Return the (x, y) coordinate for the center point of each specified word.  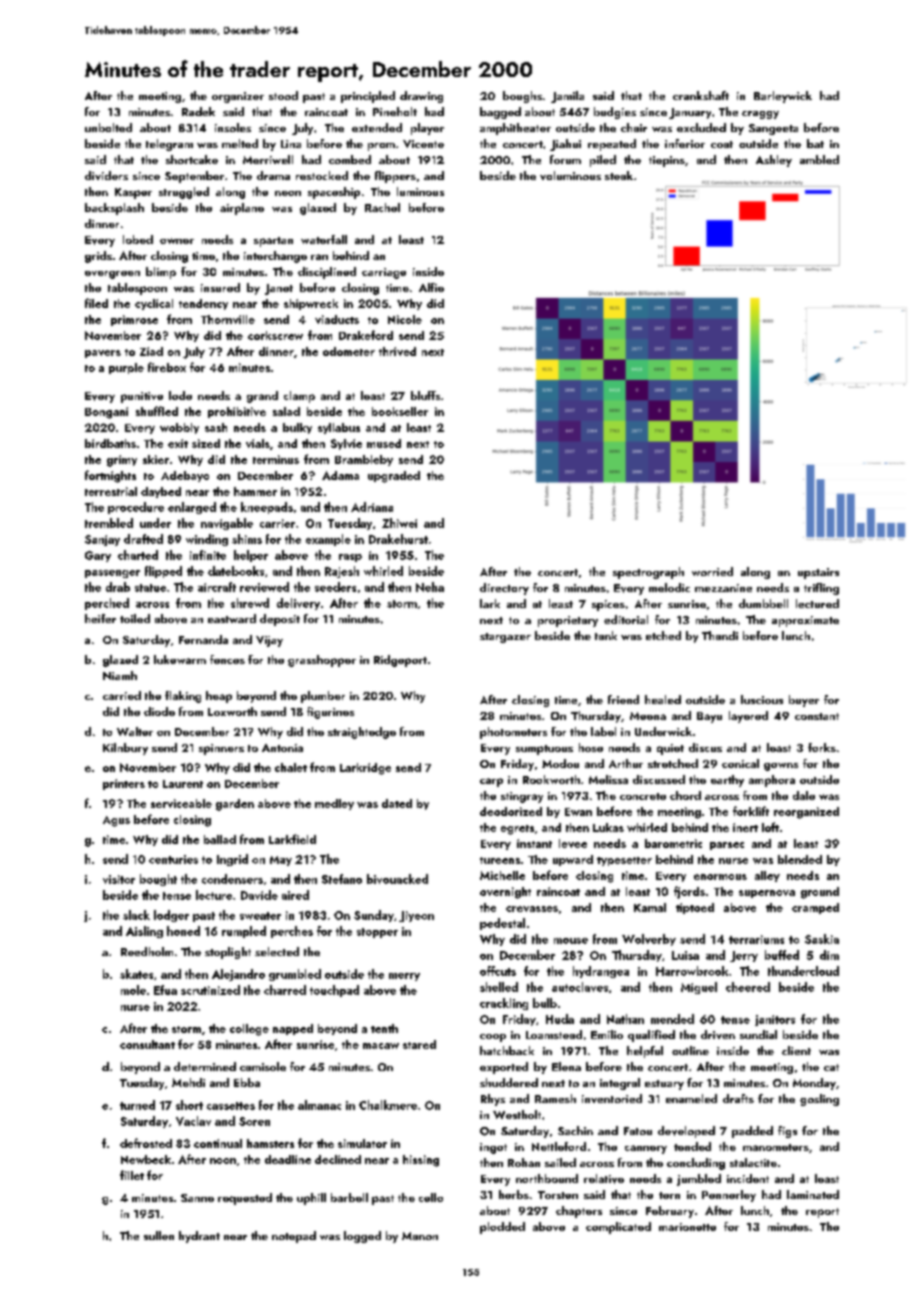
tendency (203, 304)
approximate (805, 621)
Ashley (774, 161)
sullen (159, 1235)
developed (686, 1132)
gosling (819, 1100)
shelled (499, 987)
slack (136, 915)
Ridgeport (400, 661)
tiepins (667, 161)
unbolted (108, 127)
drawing (421, 97)
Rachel (382, 207)
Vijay (269, 641)
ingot (493, 1148)
